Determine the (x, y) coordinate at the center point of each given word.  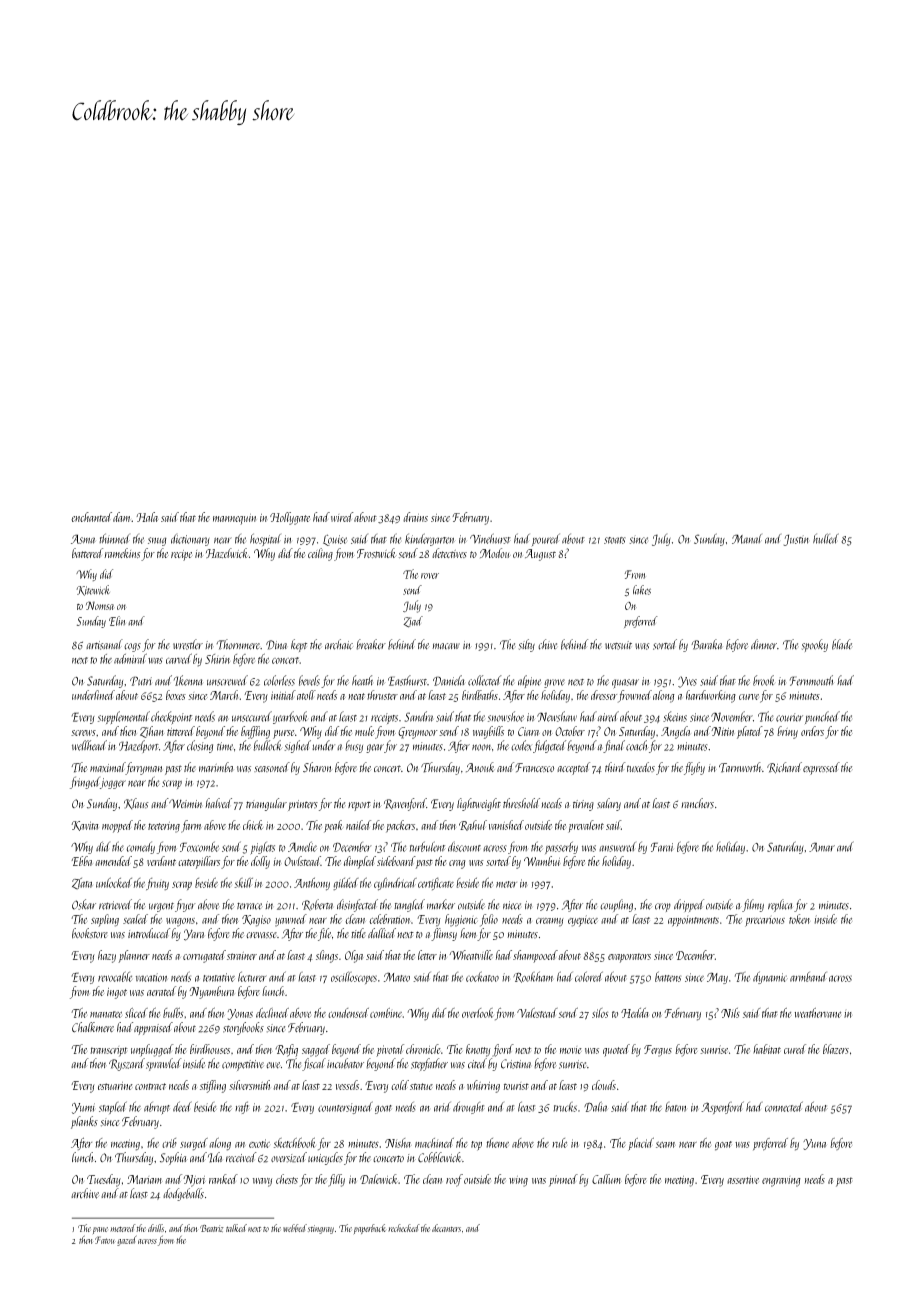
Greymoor (418, 733)
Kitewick (93, 590)
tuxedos (641, 767)
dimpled (360, 862)
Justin (796, 540)
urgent (161, 907)
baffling (255, 732)
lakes (642, 590)
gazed (127, 1240)
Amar (822, 847)
